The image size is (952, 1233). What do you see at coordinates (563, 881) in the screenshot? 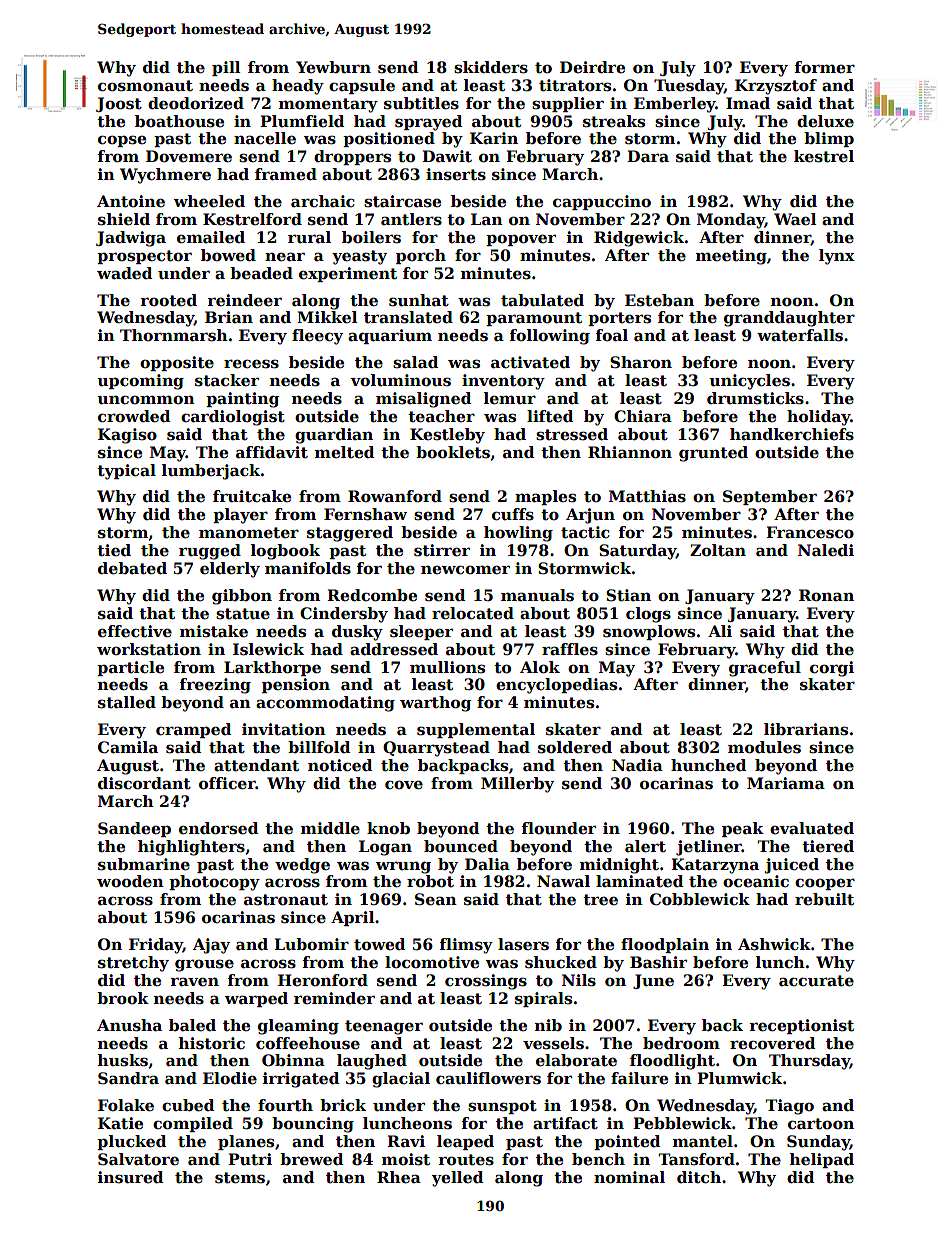
I see `Nawal` at bounding box center [563, 881].
